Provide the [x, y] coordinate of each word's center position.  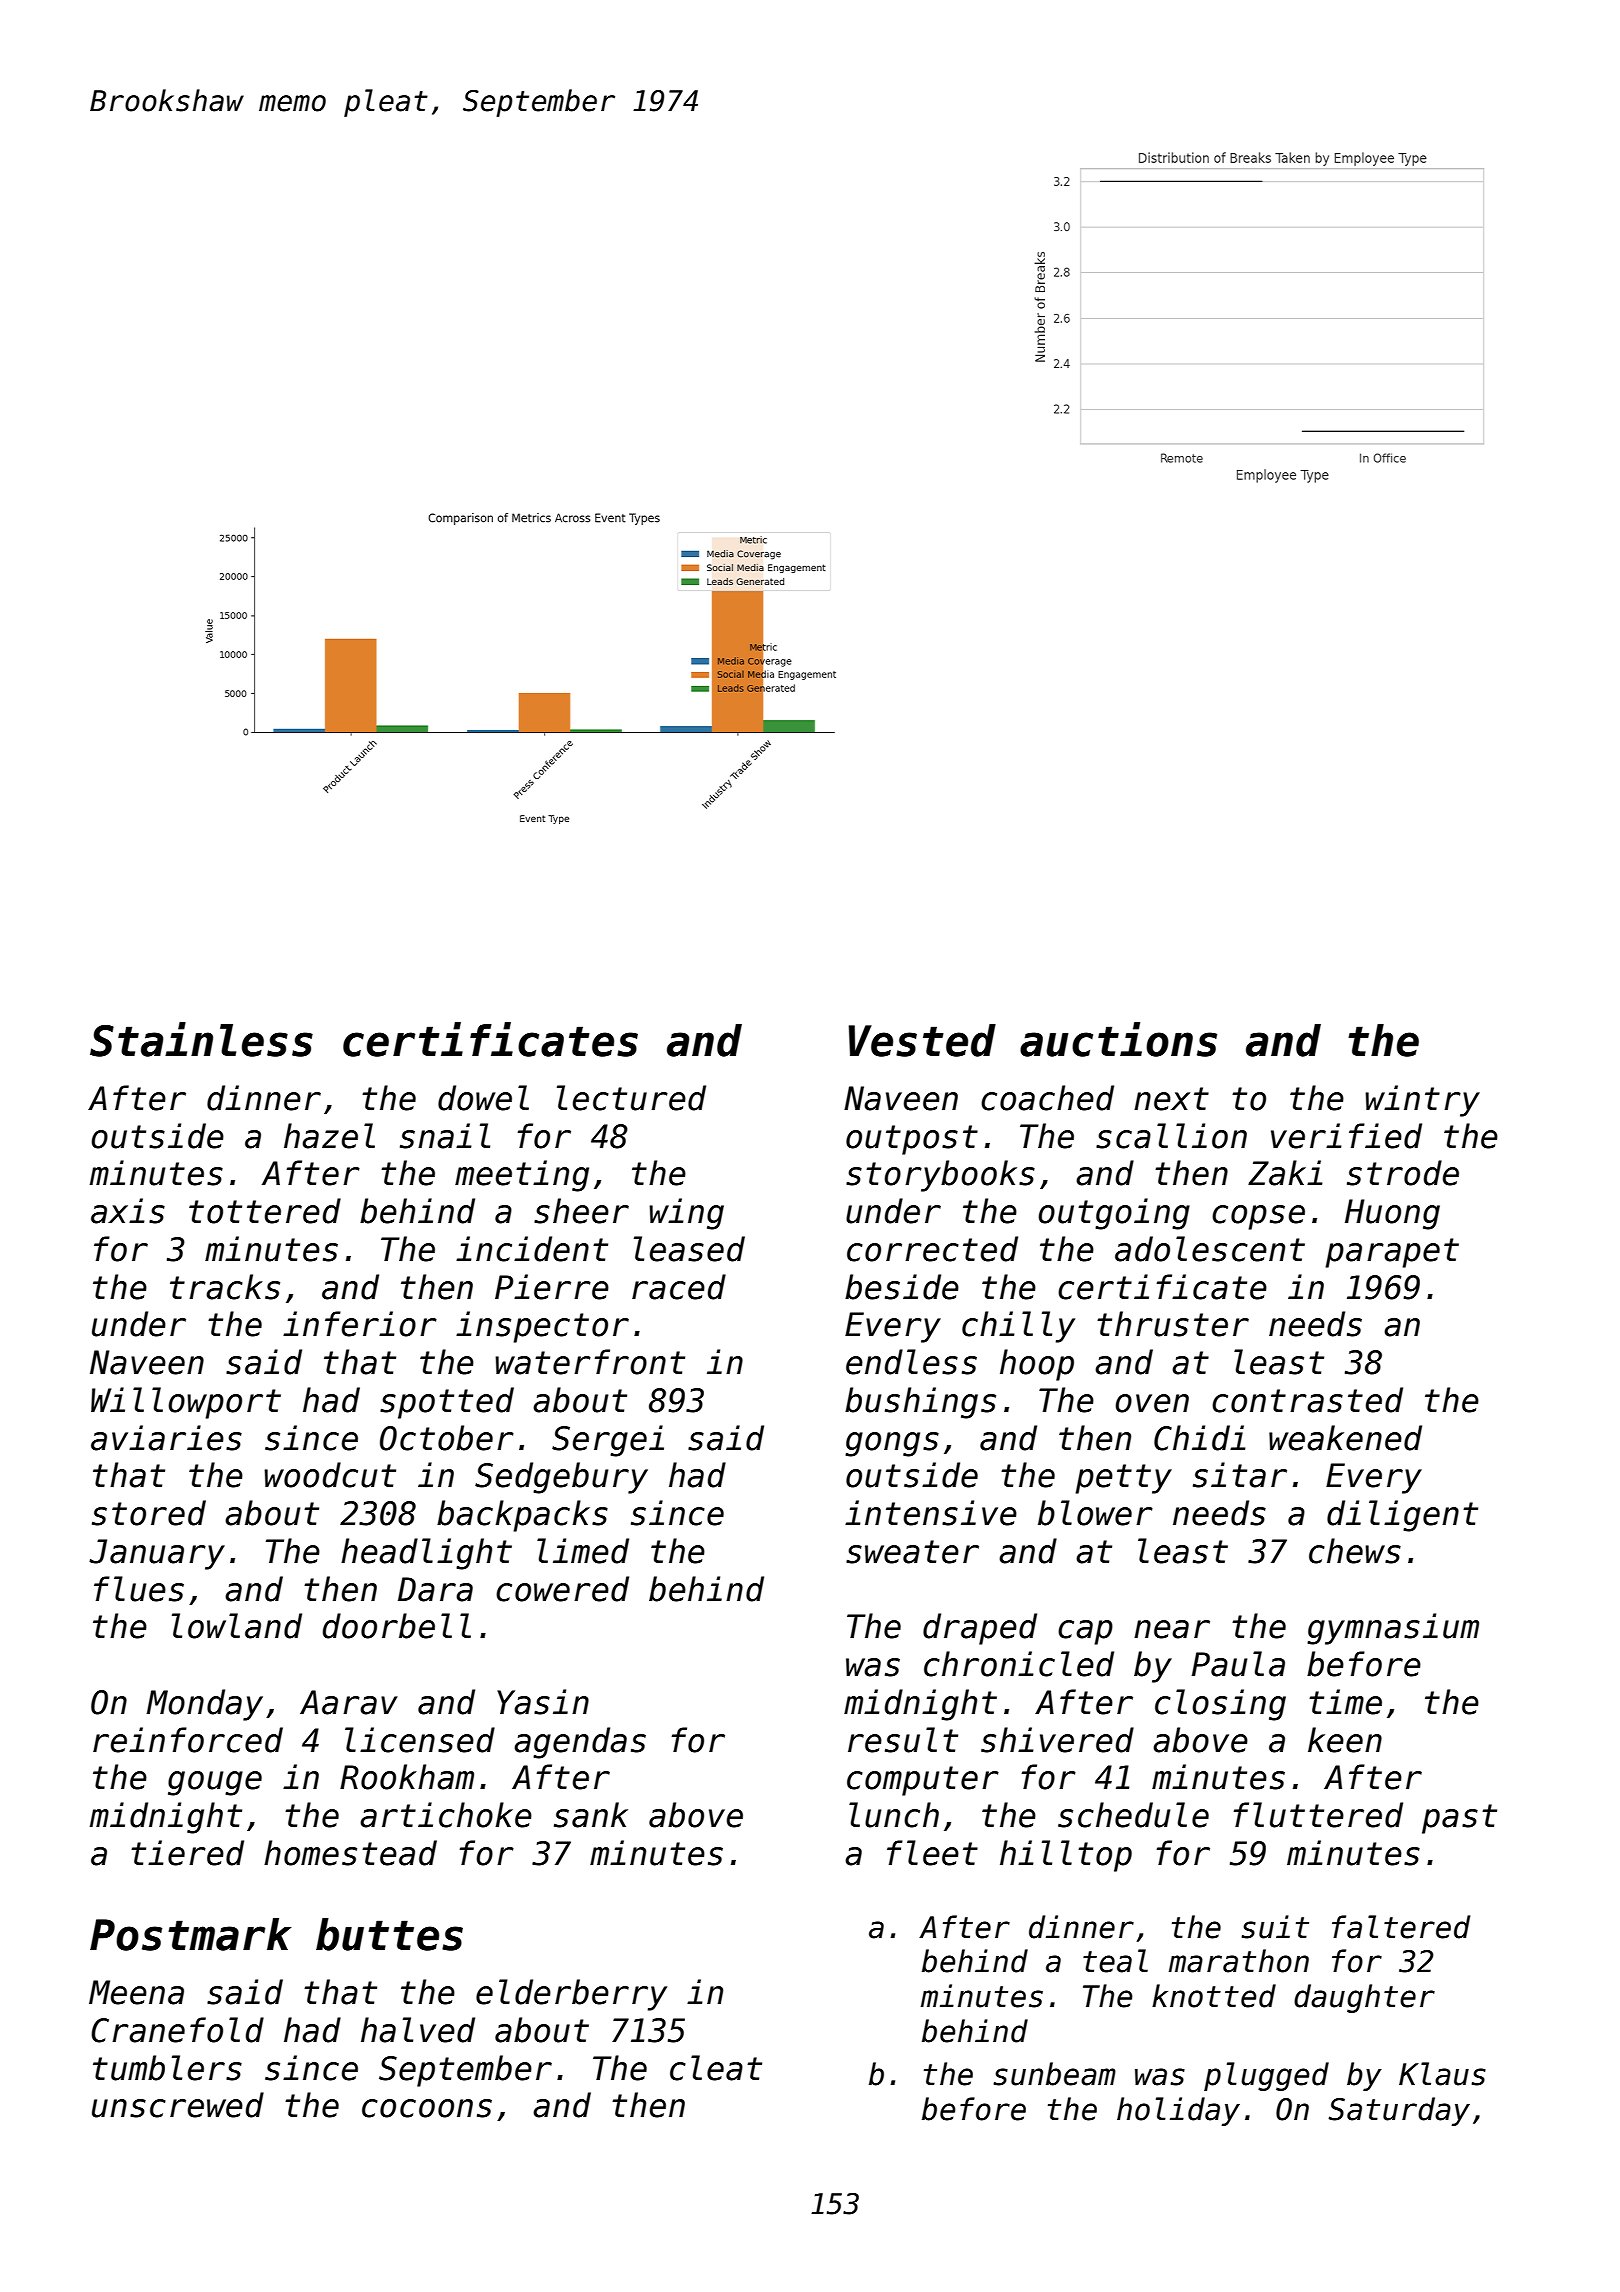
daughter [1364, 1998]
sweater [912, 1552]
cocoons [427, 2108]
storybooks [940, 1176]
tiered [187, 1853]
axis [128, 1211]
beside [902, 1287]
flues [139, 1589]
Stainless [201, 1039]
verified [1346, 1136]
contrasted [1307, 1400]
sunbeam [1055, 2074]
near [1172, 1629]
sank [591, 1815]
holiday [1178, 2111]
